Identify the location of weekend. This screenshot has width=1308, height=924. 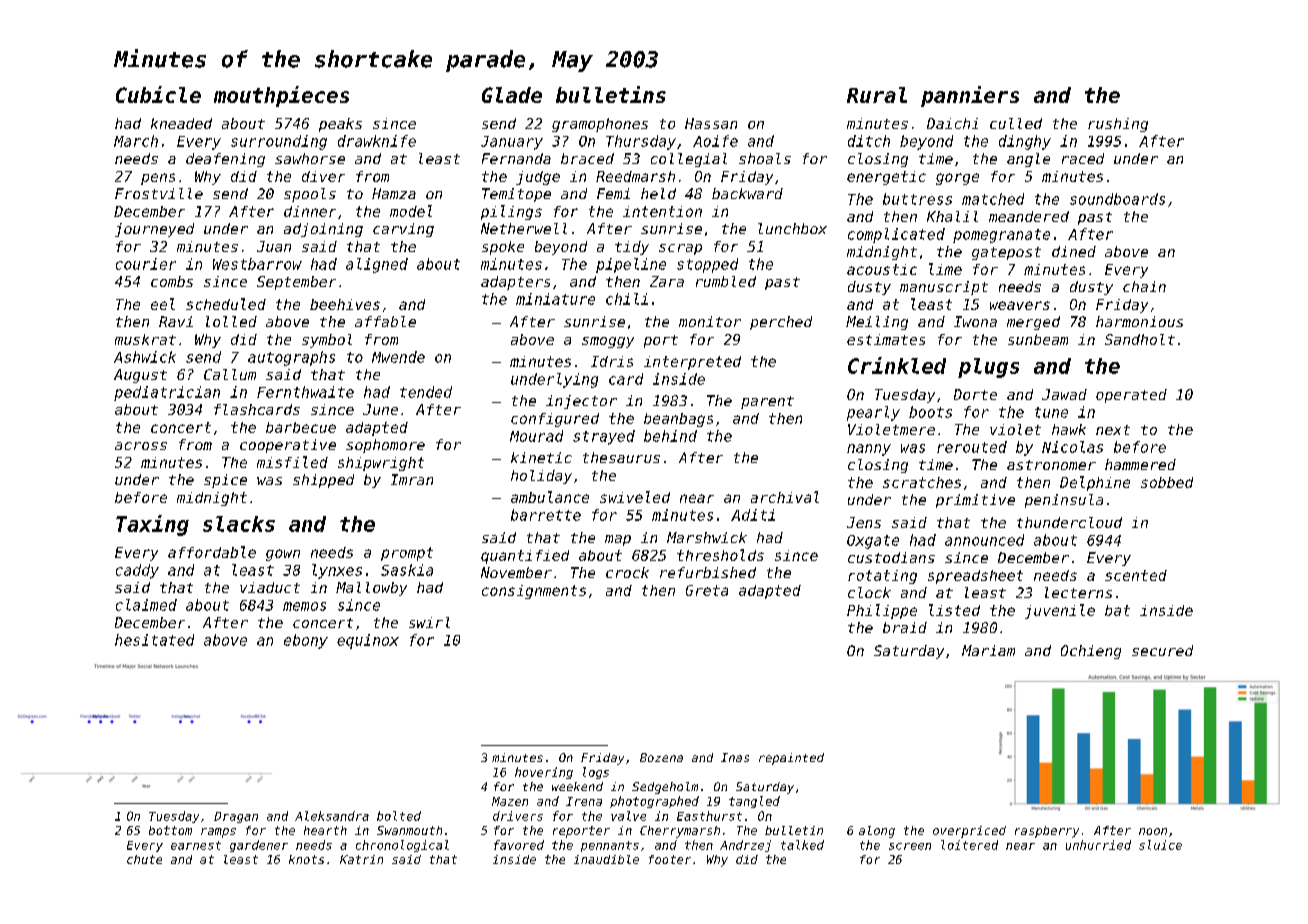
(577, 786).
